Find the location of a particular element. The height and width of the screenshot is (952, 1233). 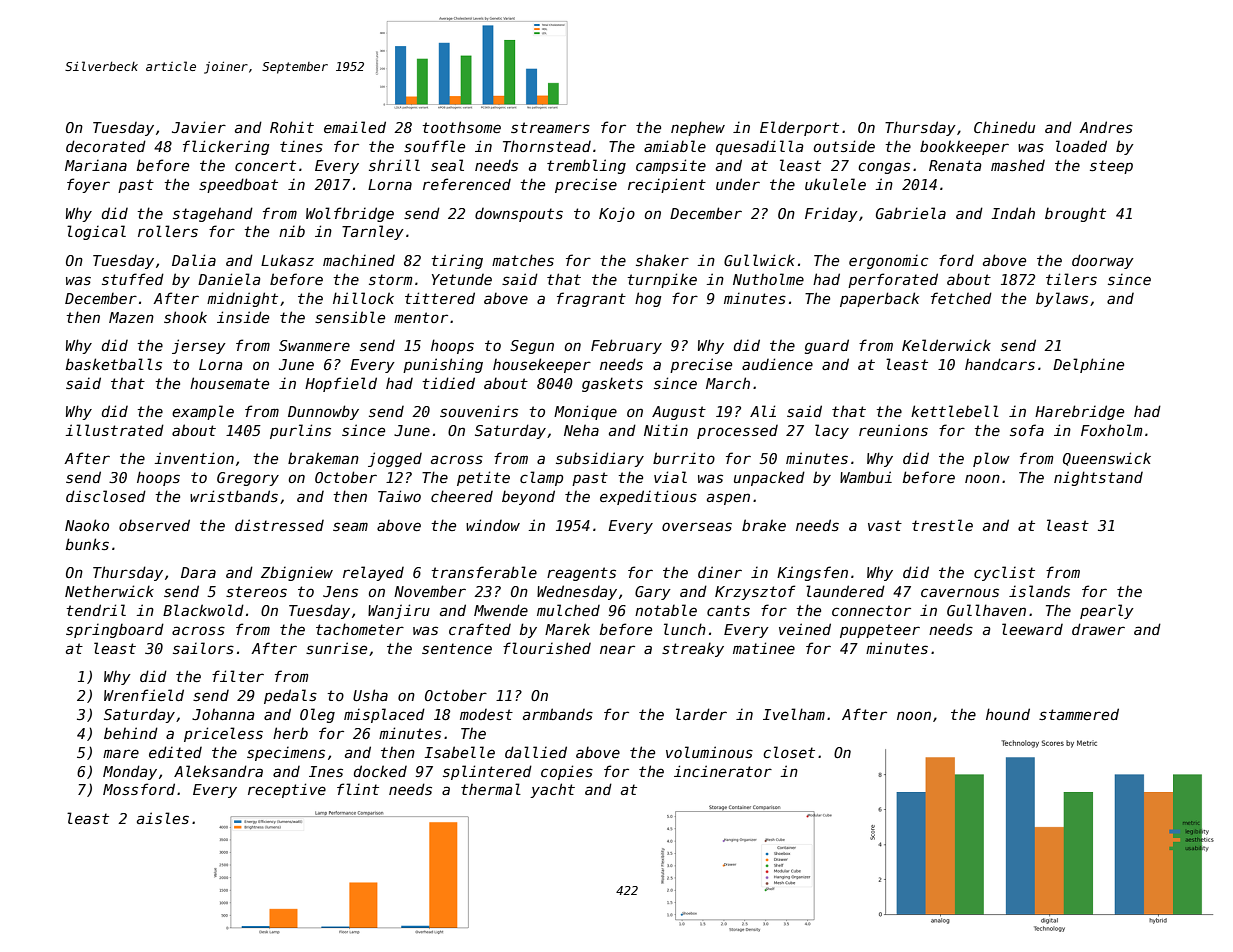

modest is located at coordinates (486, 714).
